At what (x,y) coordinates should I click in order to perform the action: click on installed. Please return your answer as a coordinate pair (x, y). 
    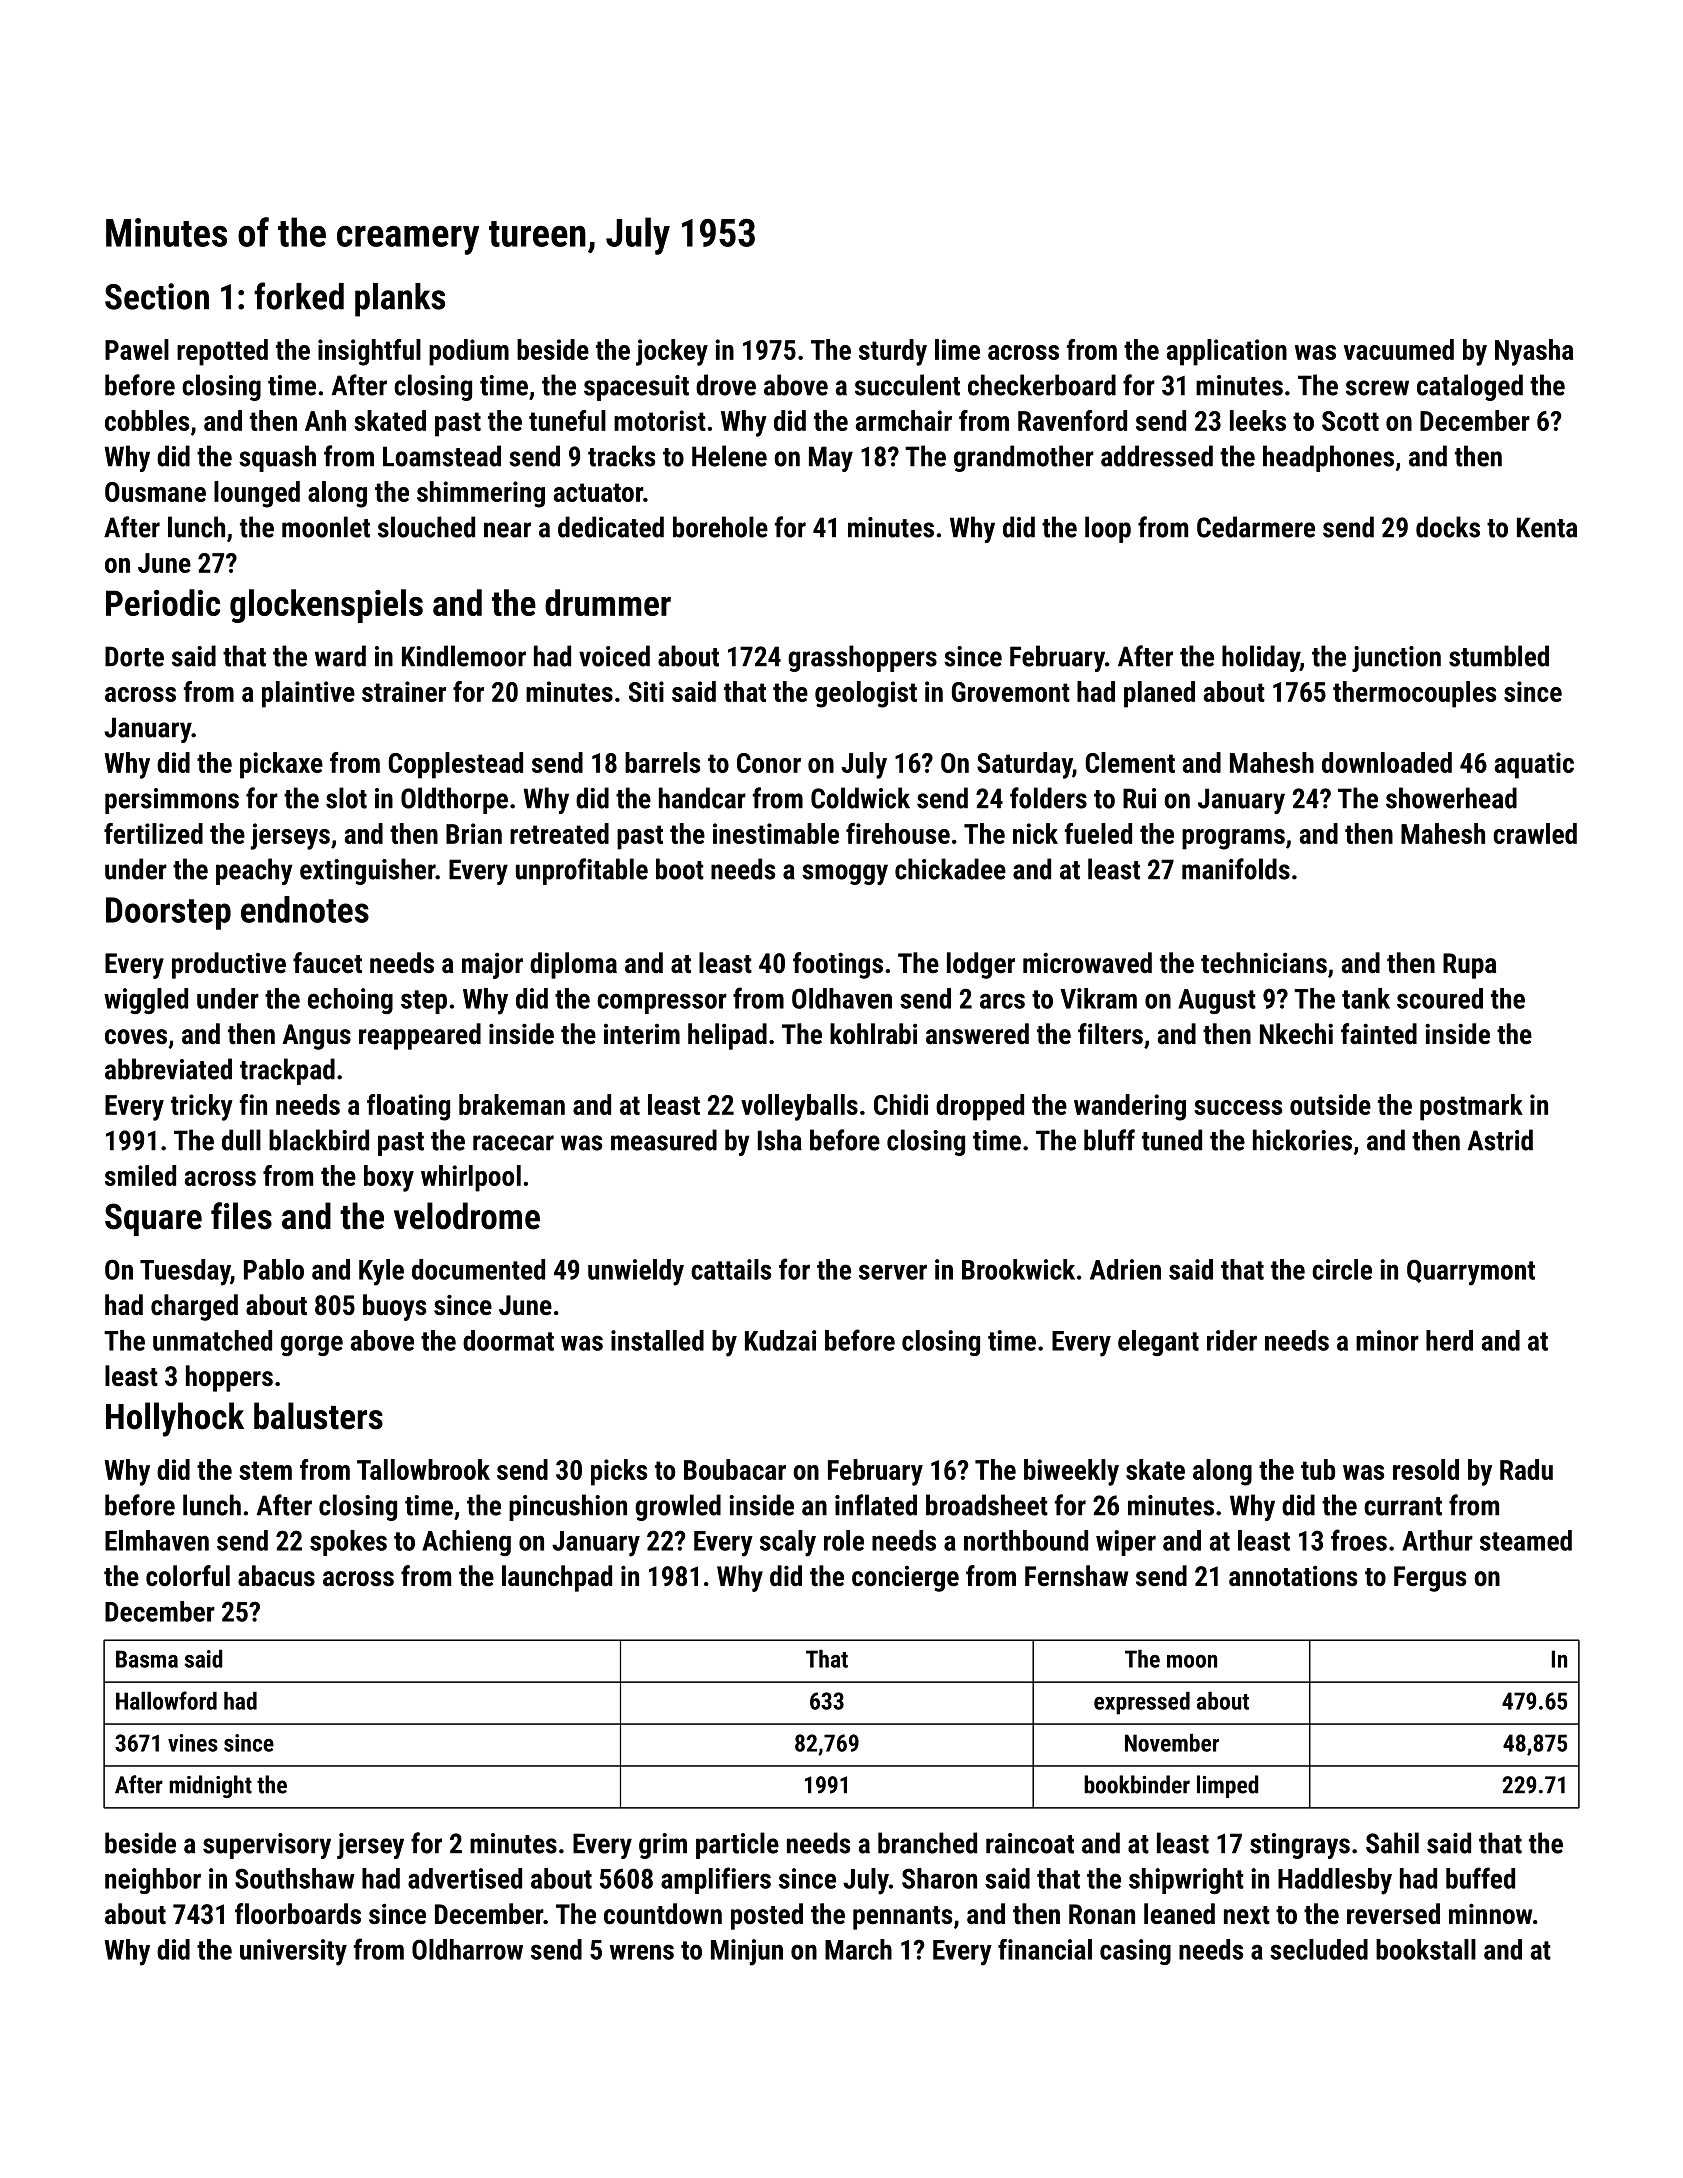
    Looking at the image, I should click on (657, 1340).
